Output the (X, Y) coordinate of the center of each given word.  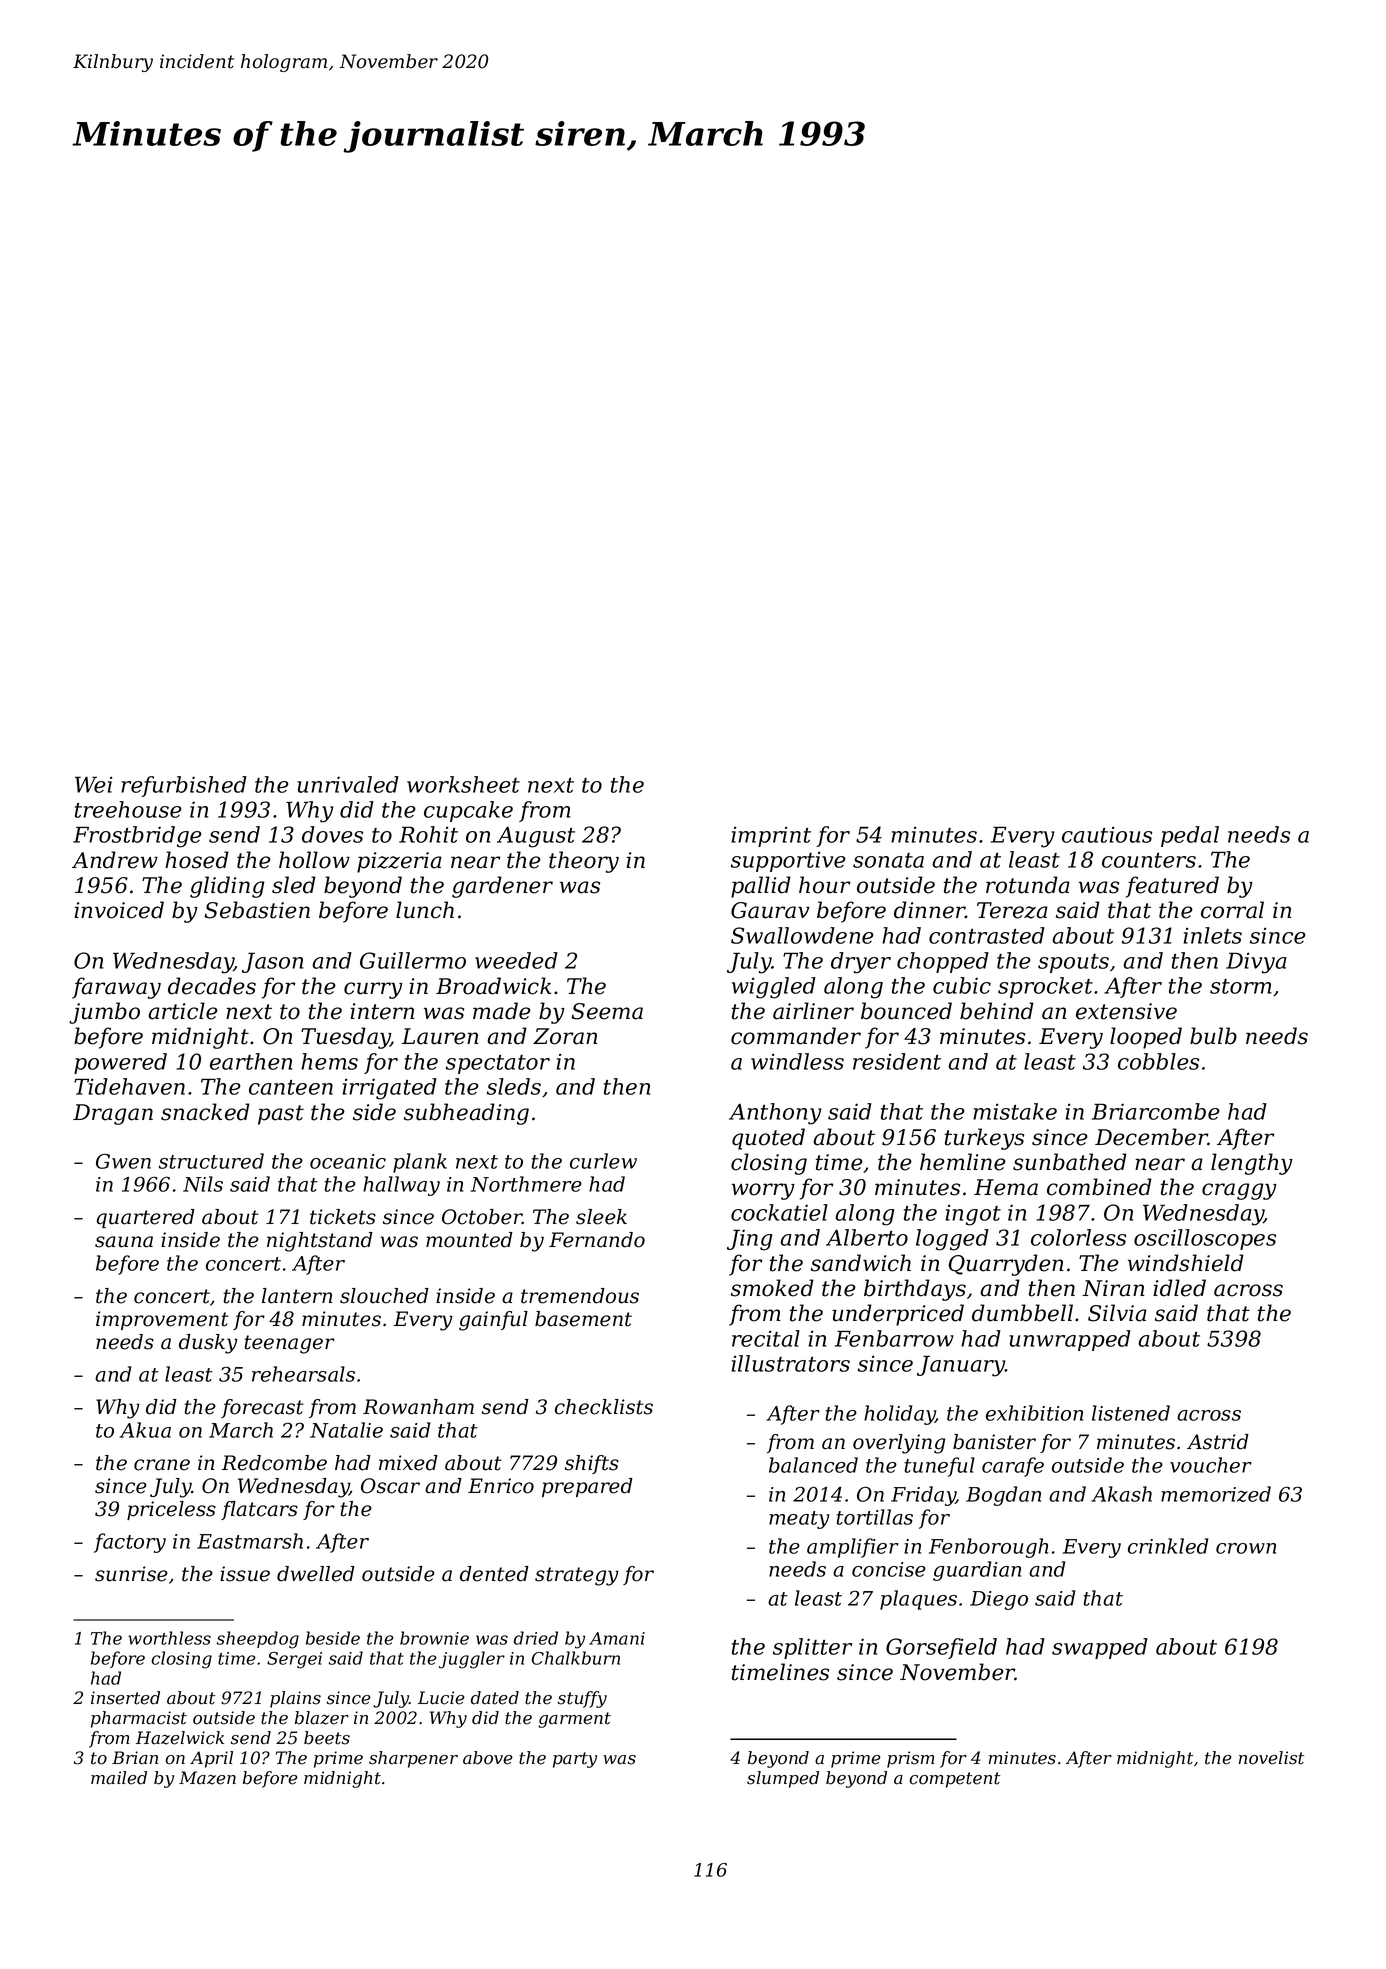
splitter (812, 1648)
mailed (119, 1778)
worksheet (463, 784)
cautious (1107, 834)
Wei (94, 784)
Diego (999, 1600)
